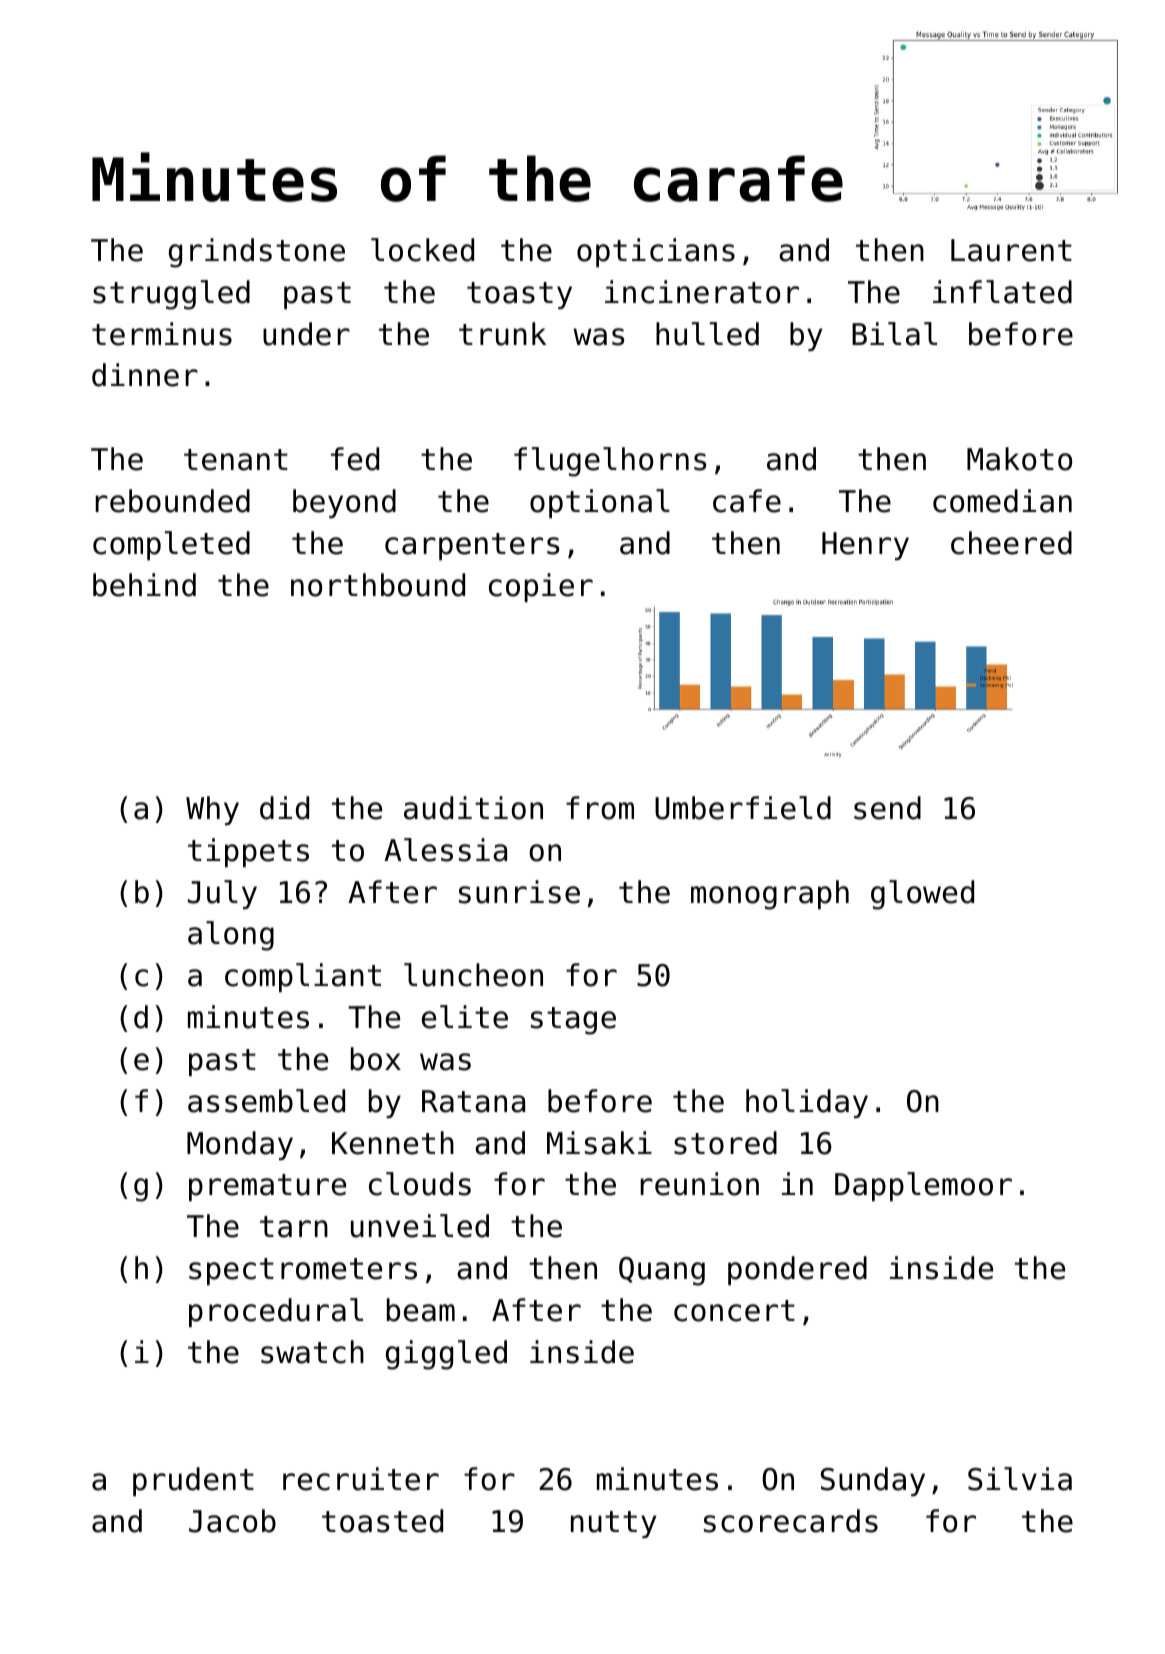 Image resolution: width=1165 pixels, height=1654 pixels. Describe the element at coordinates (613, 1524) in the screenshot. I see `nutty` at that location.
